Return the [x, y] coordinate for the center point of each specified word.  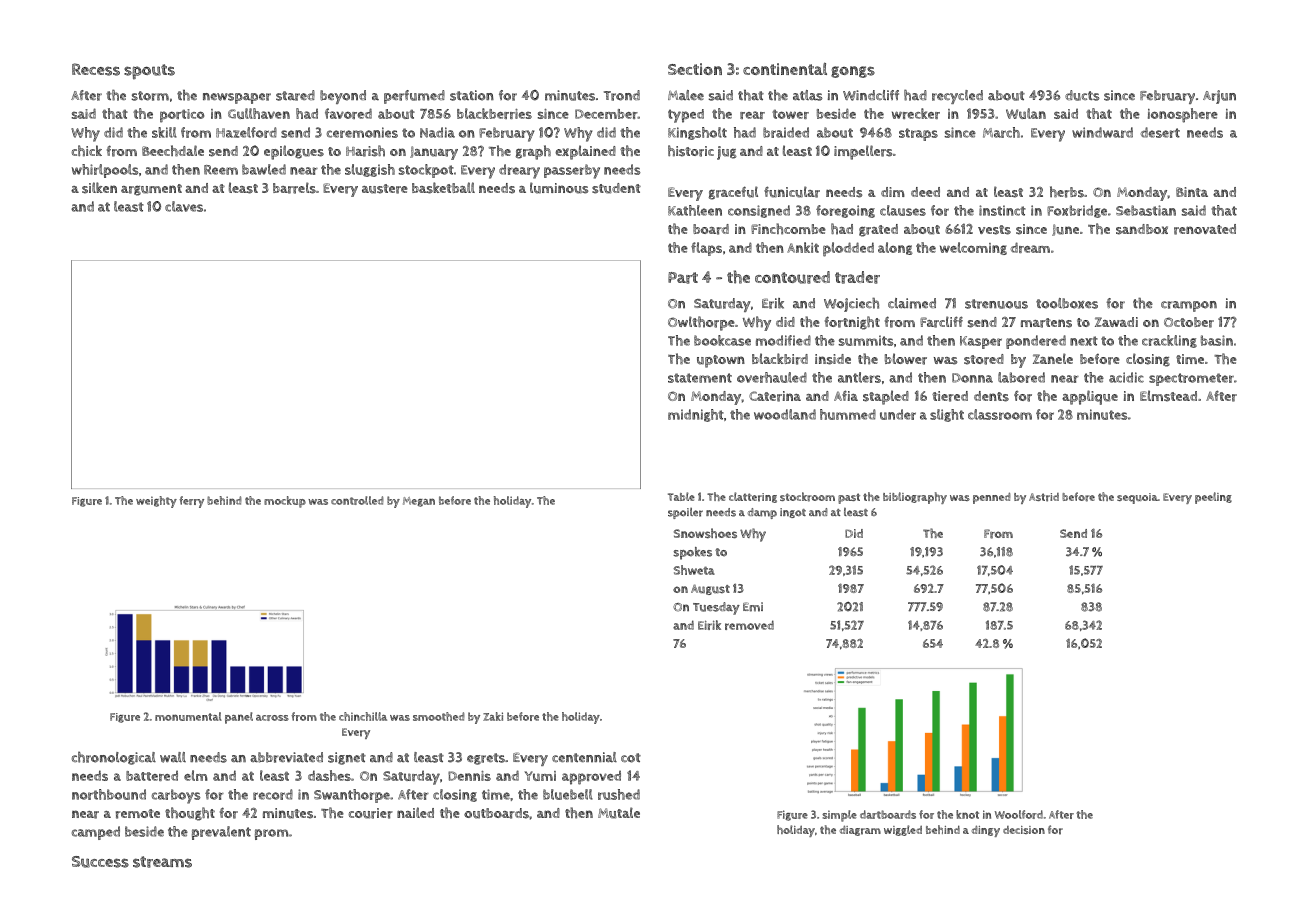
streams [162, 862]
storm [150, 96]
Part [683, 278]
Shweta [694, 570]
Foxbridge [1077, 211]
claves [184, 206]
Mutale [619, 813]
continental [785, 68]
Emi [753, 607]
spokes [692, 553]
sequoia [1137, 498]
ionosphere [1183, 115]
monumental [188, 716]
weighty [156, 502]
